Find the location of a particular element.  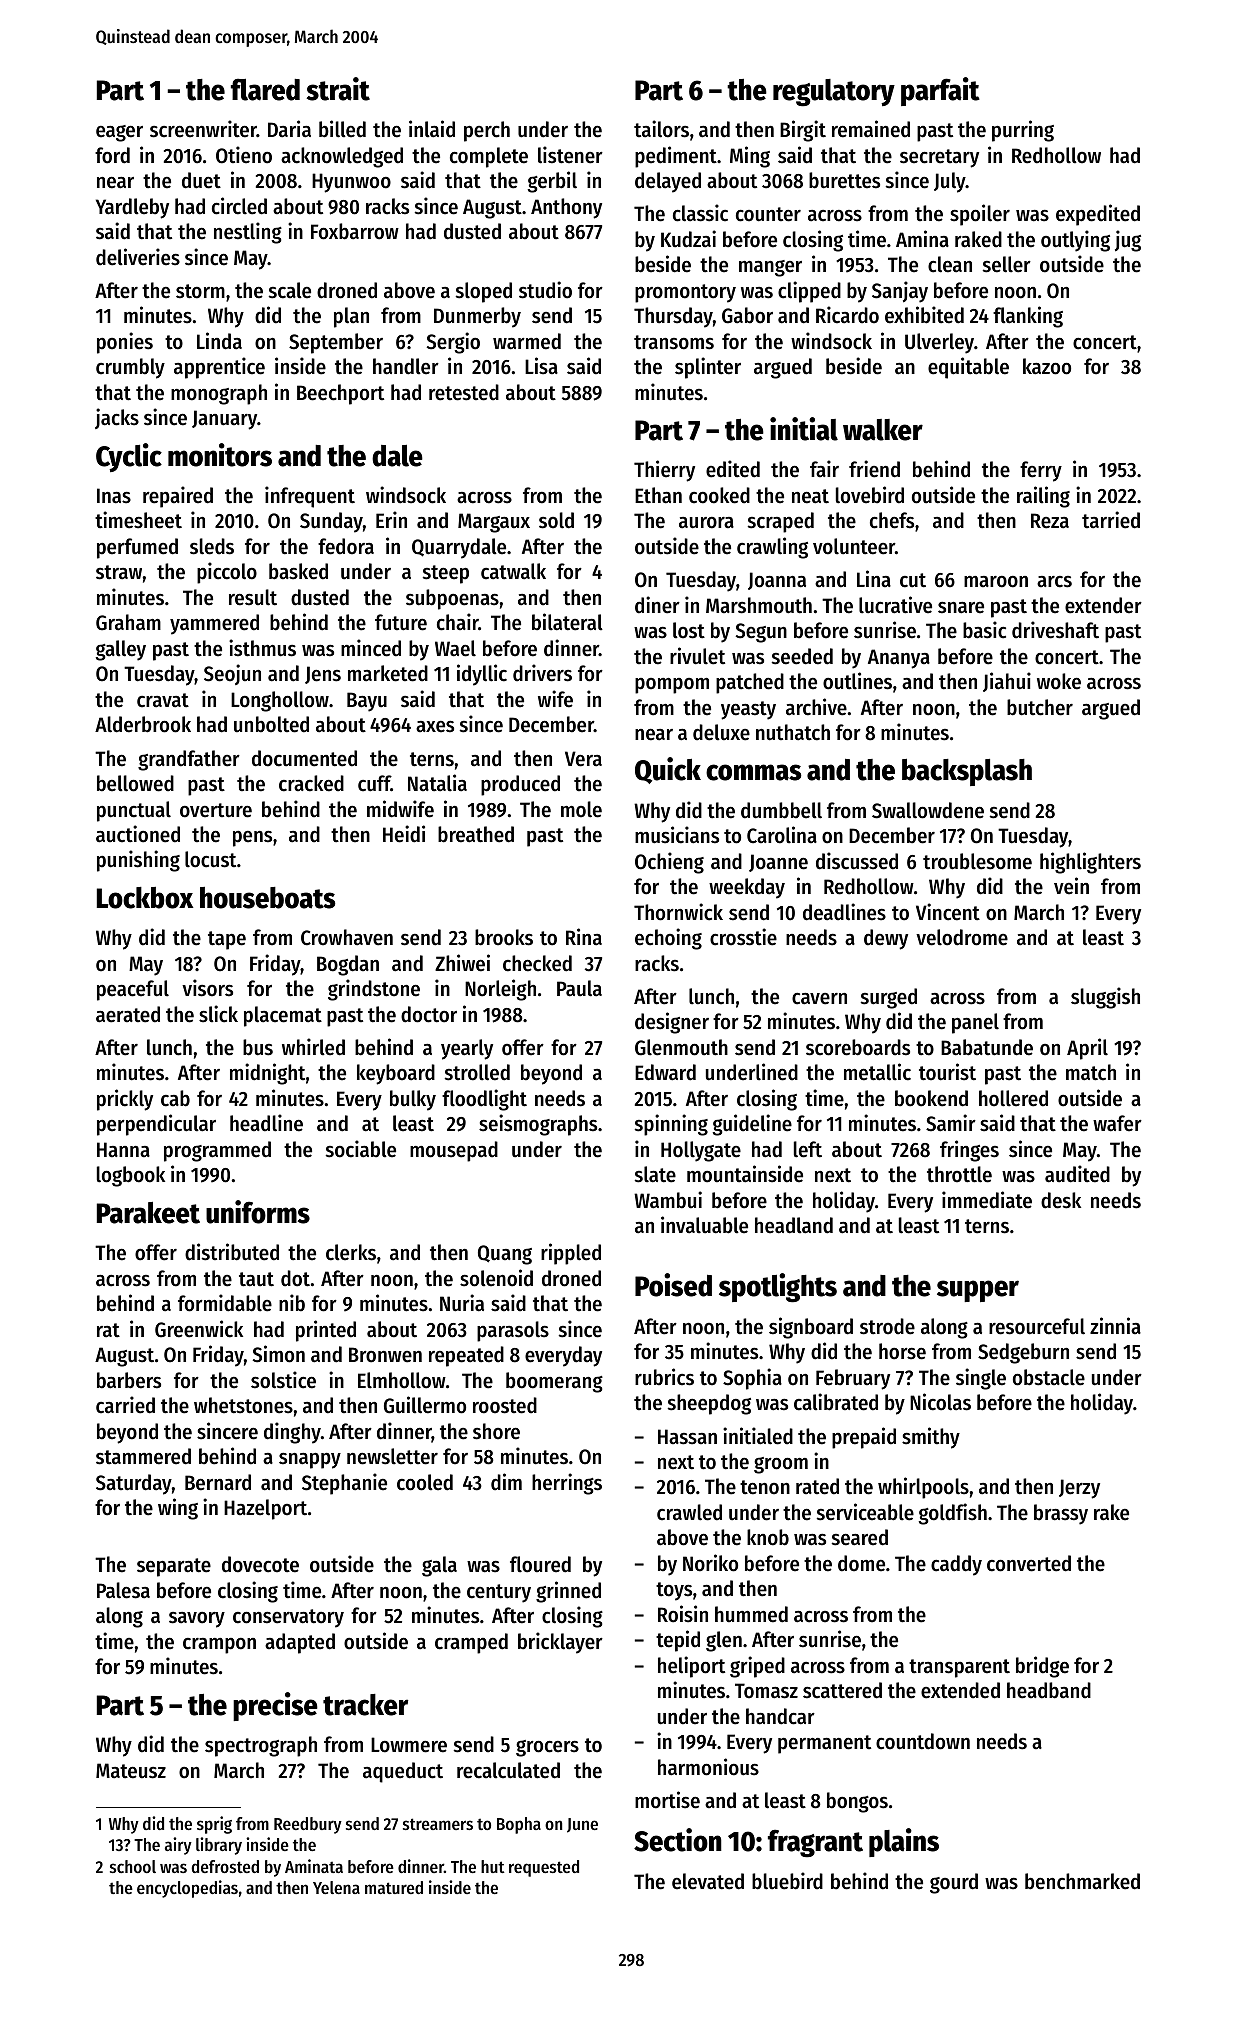

butcher is located at coordinates (1040, 707).
